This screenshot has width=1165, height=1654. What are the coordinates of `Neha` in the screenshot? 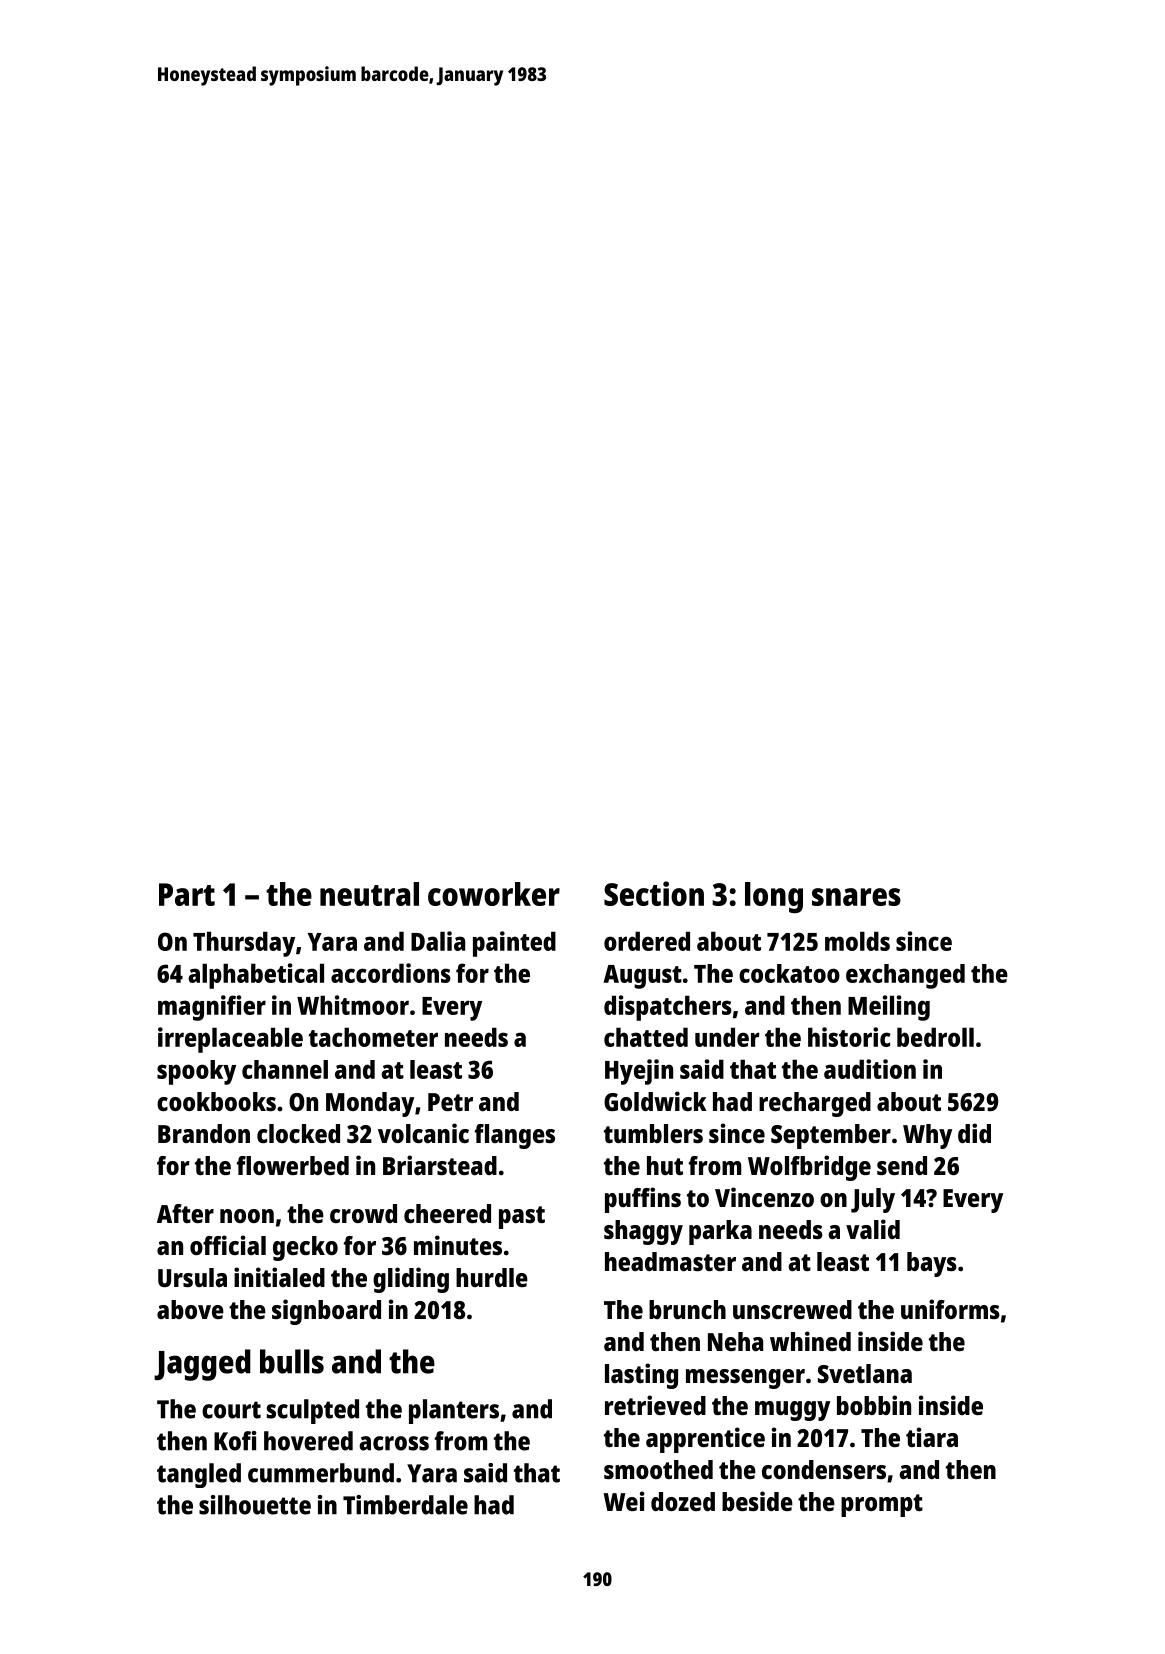 It's located at (735, 1341).
